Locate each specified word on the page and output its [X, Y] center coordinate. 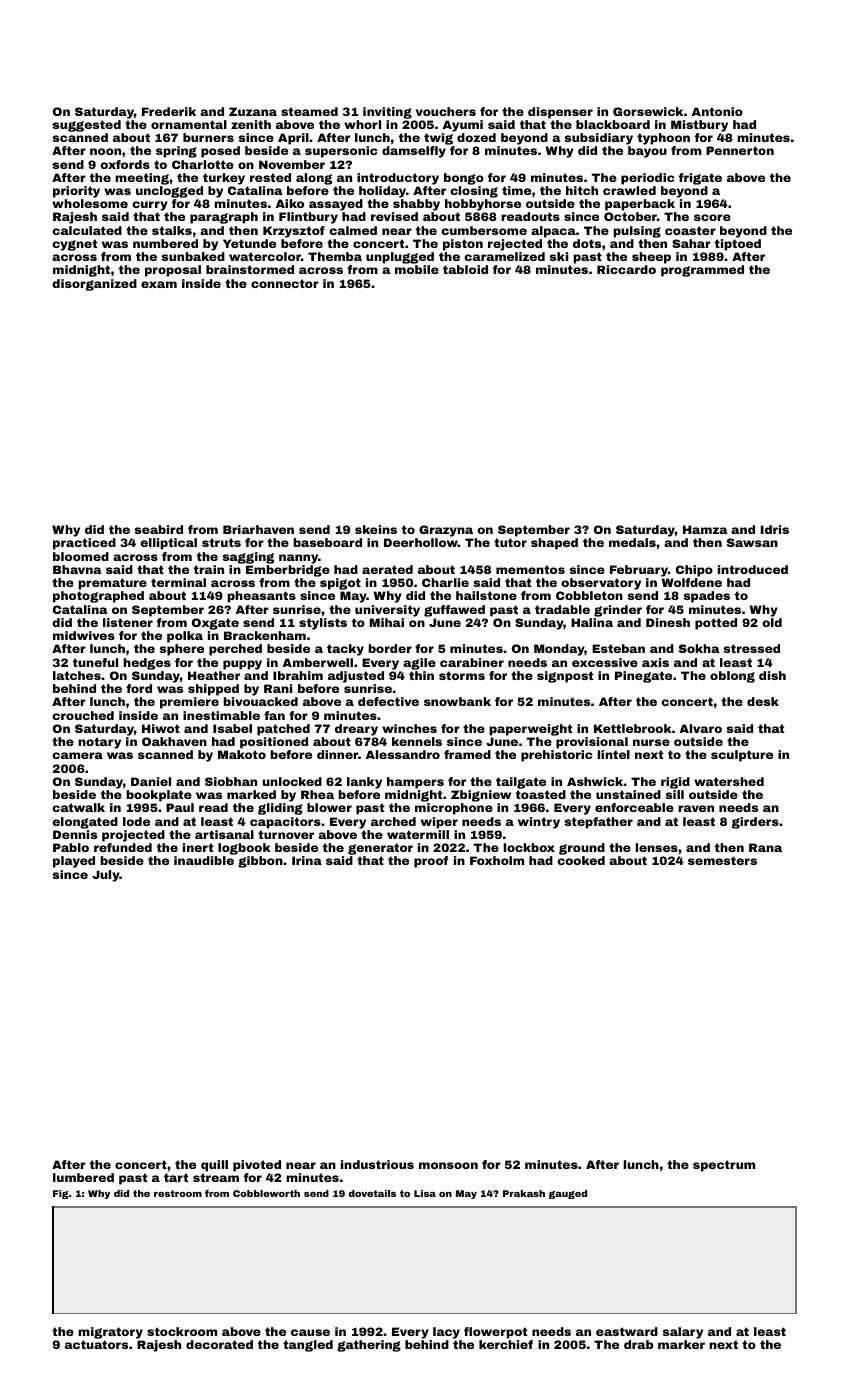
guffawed [454, 611]
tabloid [465, 269]
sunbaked [193, 256]
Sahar [691, 243]
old [772, 622]
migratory [110, 1333]
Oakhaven [174, 741]
